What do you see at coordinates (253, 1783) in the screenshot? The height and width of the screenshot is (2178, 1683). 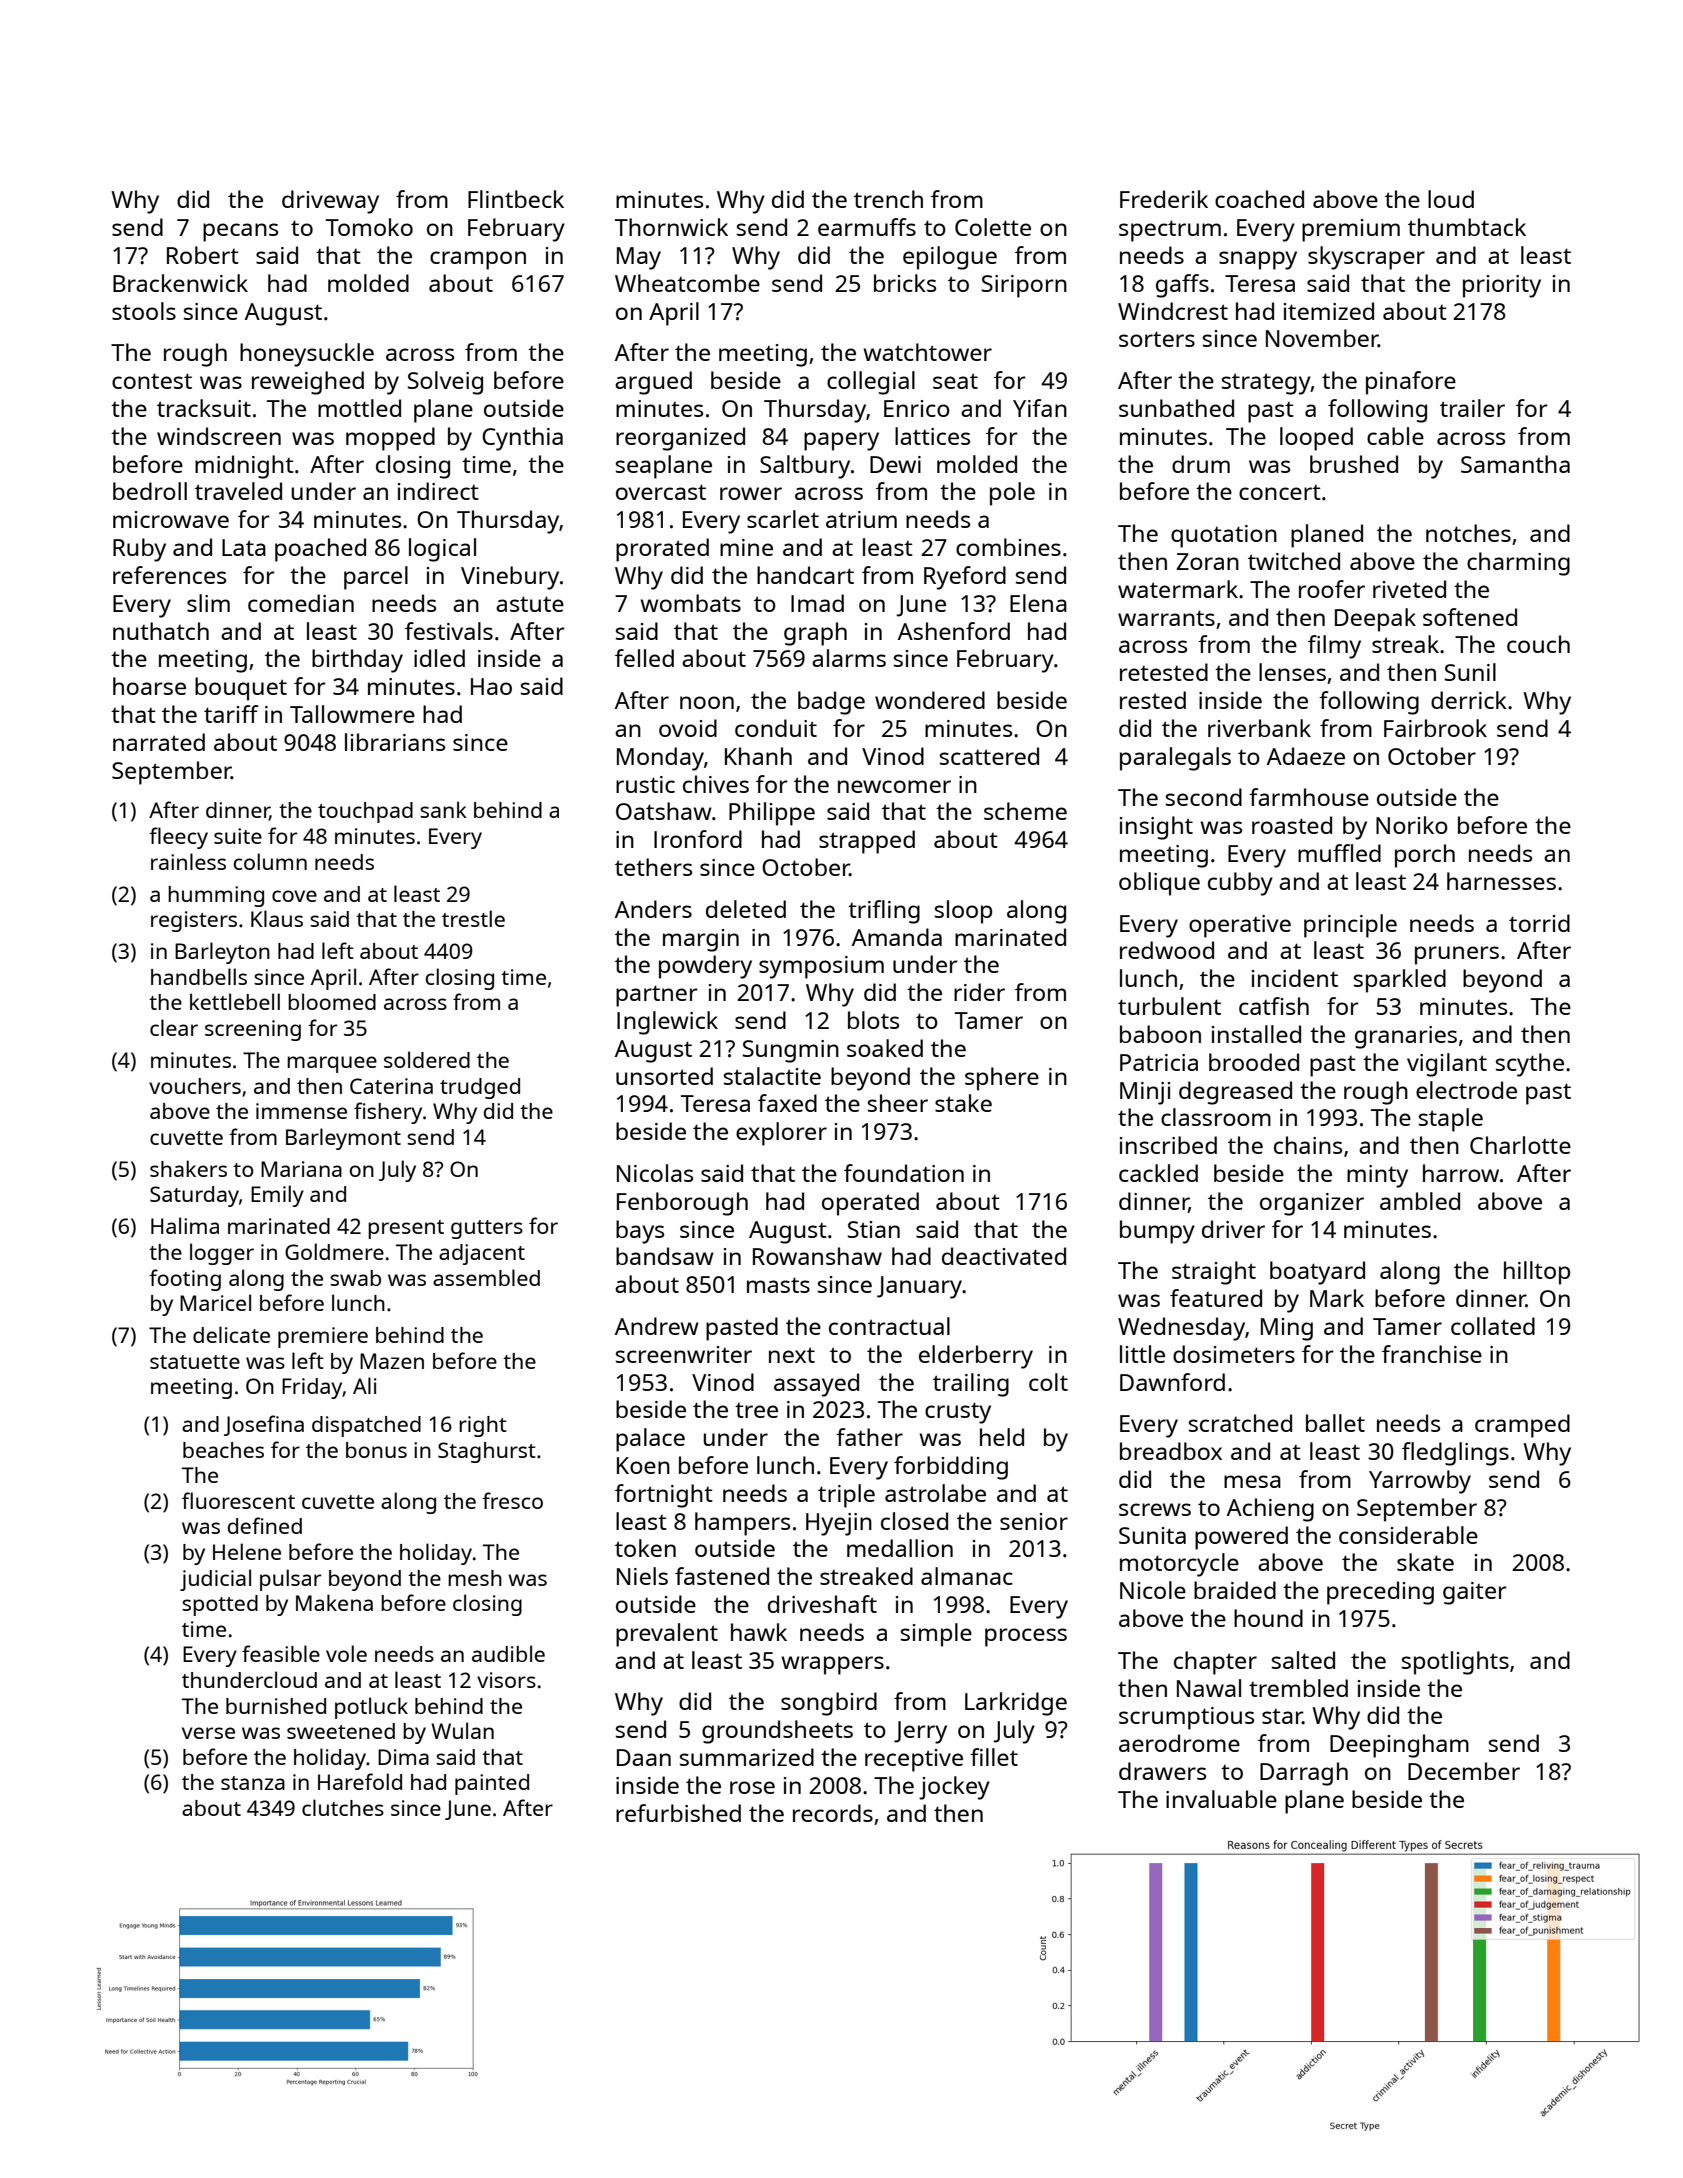 I see `stanza` at bounding box center [253, 1783].
